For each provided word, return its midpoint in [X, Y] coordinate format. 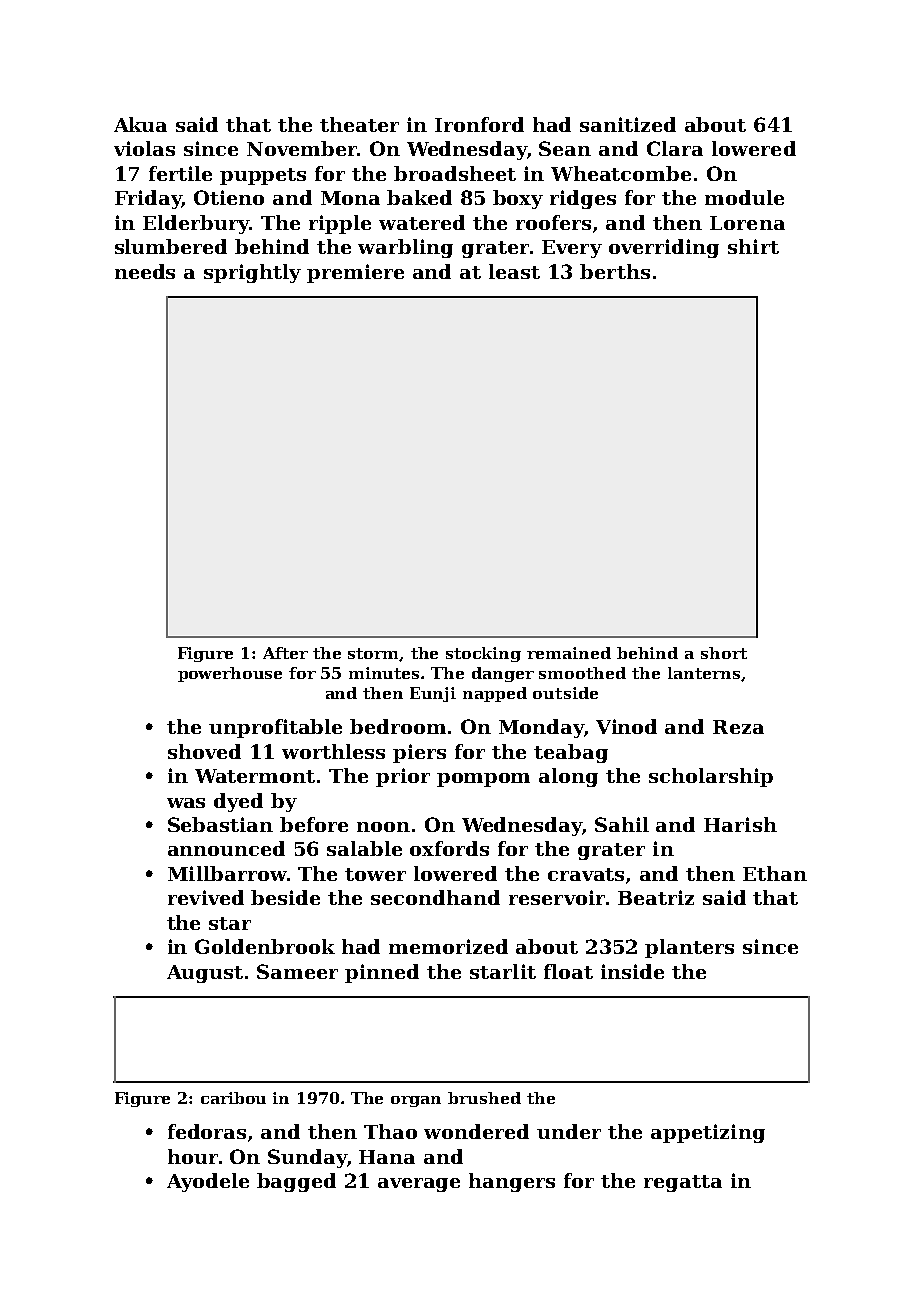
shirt [753, 246]
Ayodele [208, 1182]
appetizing [708, 1133]
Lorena [747, 223]
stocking [483, 654]
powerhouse [230, 674]
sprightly [252, 273]
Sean [565, 148]
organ [416, 1101]
